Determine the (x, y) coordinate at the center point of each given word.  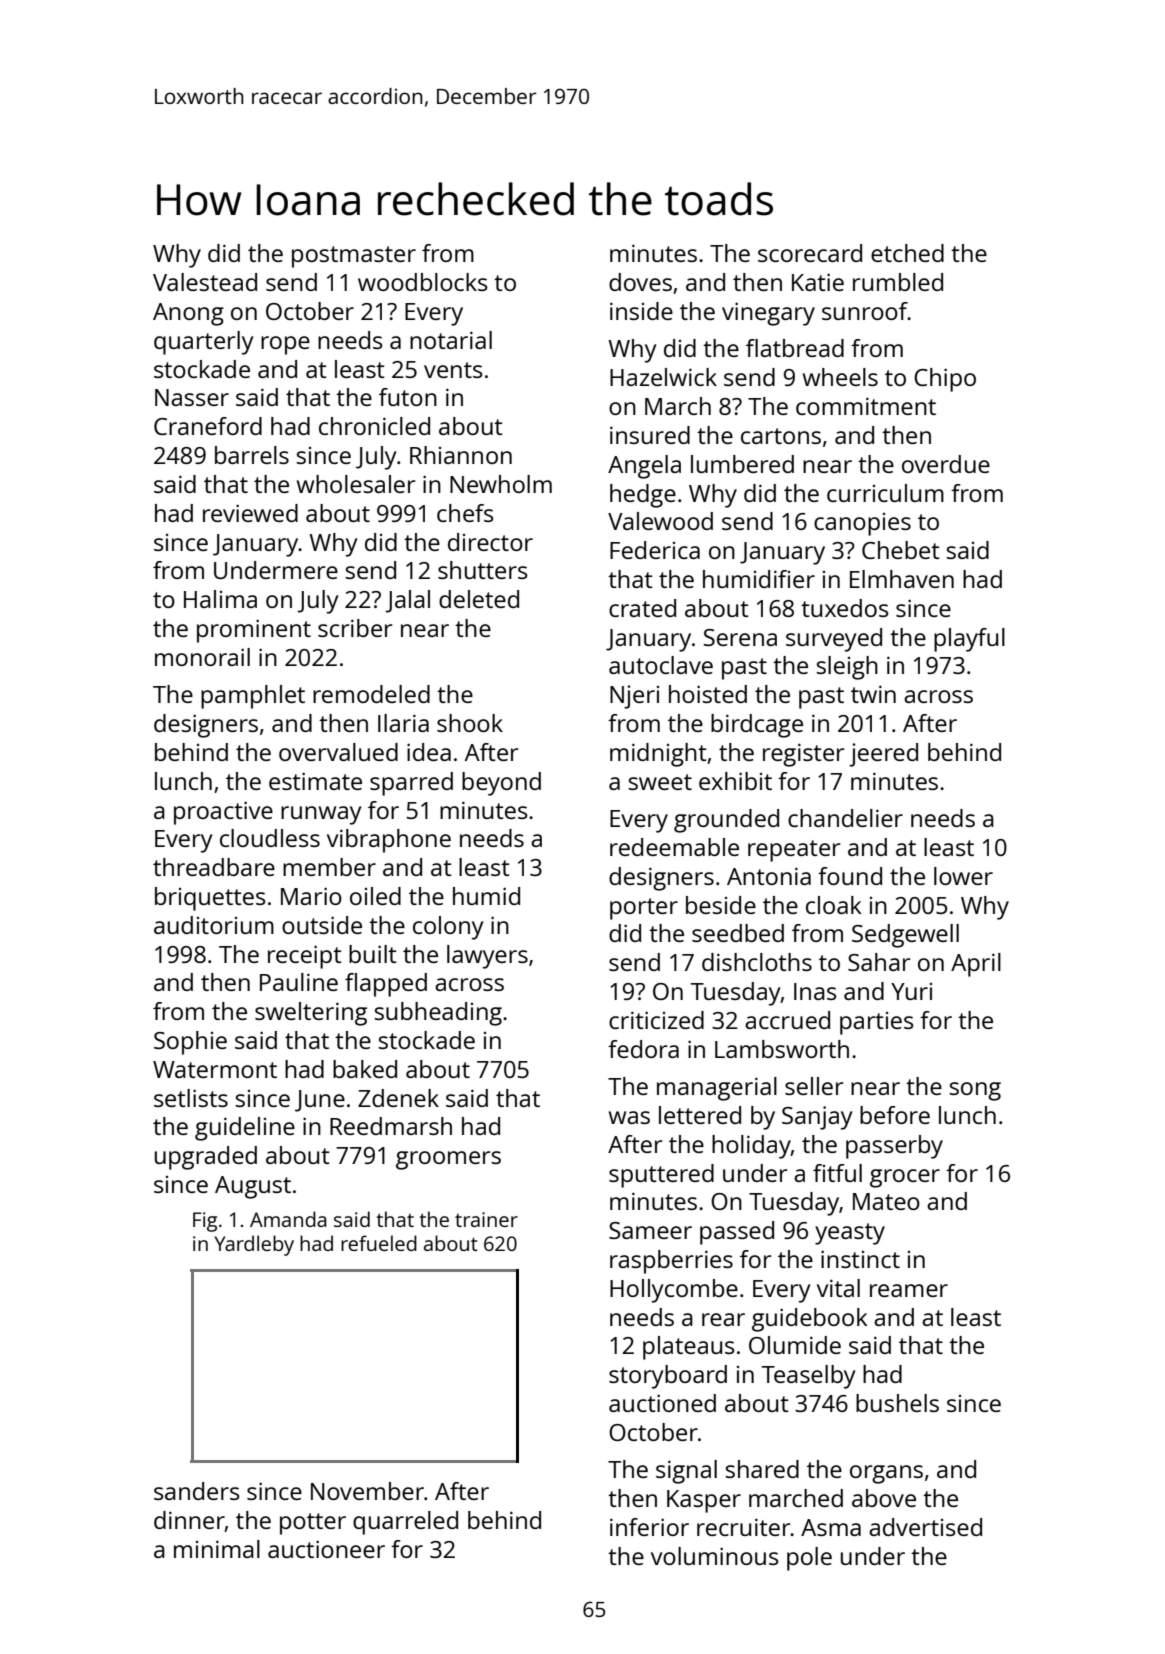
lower (963, 876)
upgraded (206, 1158)
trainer (486, 1219)
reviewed (250, 513)
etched (907, 253)
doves (640, 282)
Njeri (634, 697)
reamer (909, 1290)
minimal (217, 1549)
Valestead (205, 282)
